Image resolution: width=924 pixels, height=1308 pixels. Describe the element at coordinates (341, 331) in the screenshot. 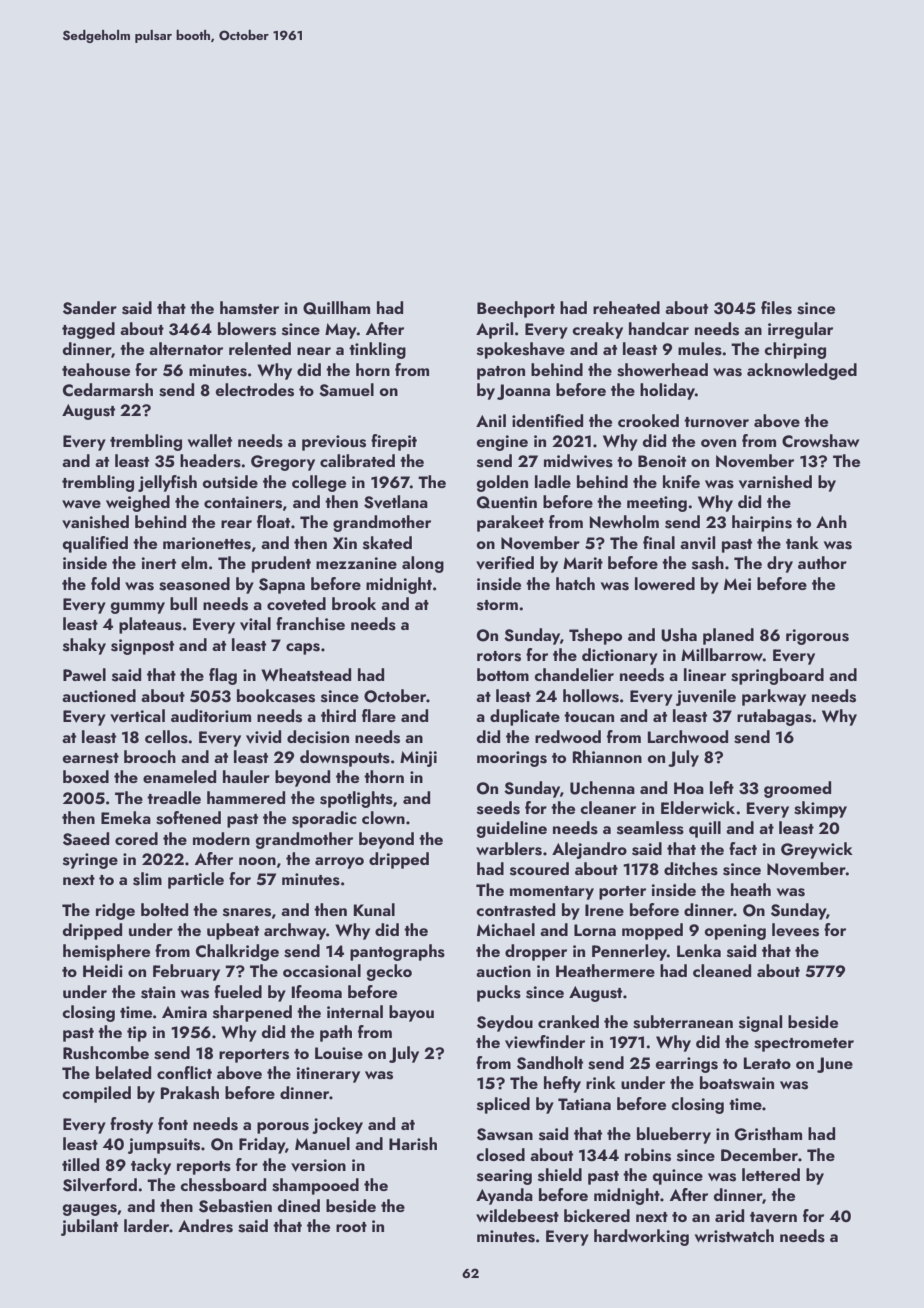

I see `May` at that location.
